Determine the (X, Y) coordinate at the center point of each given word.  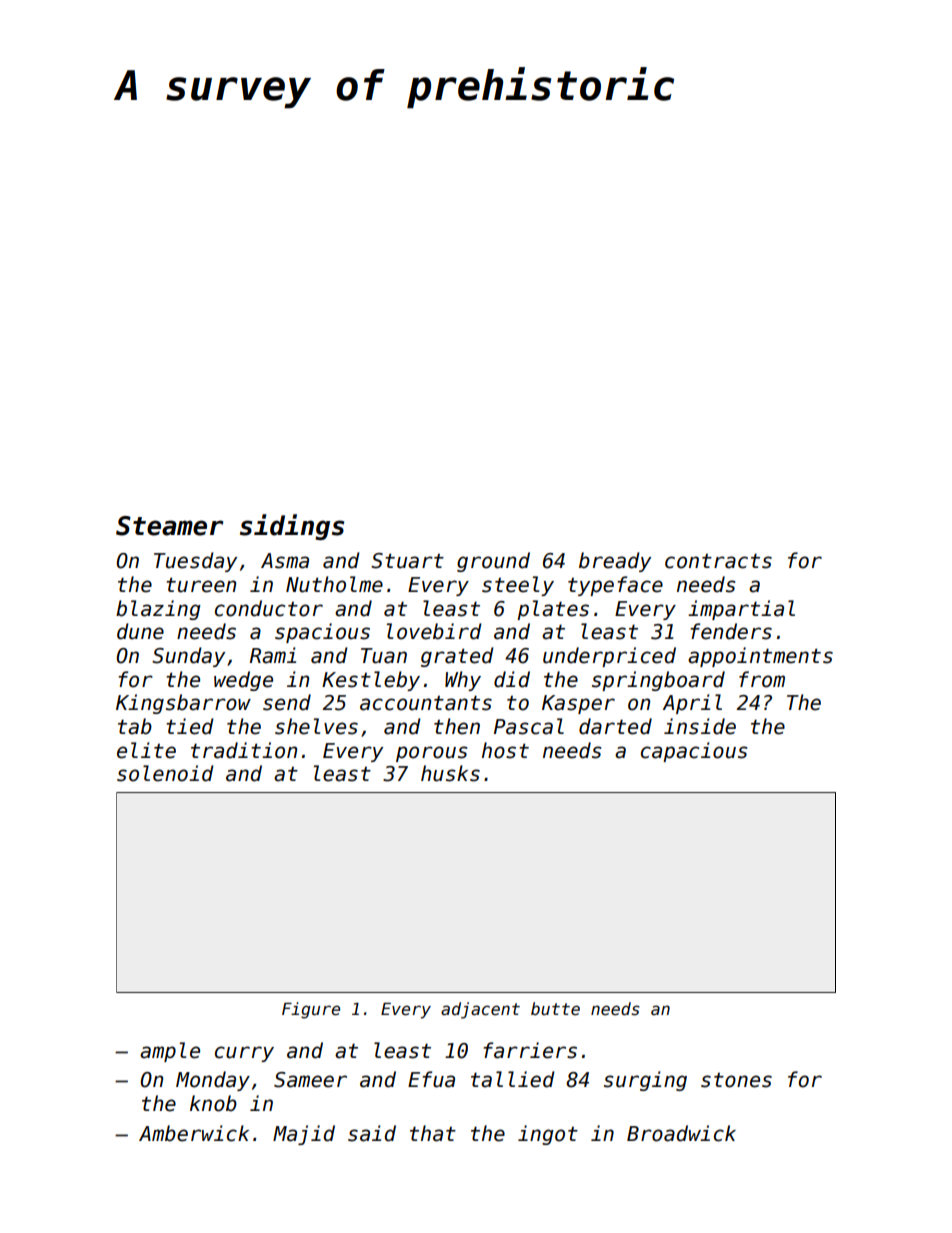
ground (493, 562)
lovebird (434, 631)
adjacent (480, 1010)
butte (555, 1008)
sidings (292, 527)
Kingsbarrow (183, 704)
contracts (718, 561)
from (762, 679)
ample (170, 1052)
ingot (548, 1135)
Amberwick (194, 1133)
